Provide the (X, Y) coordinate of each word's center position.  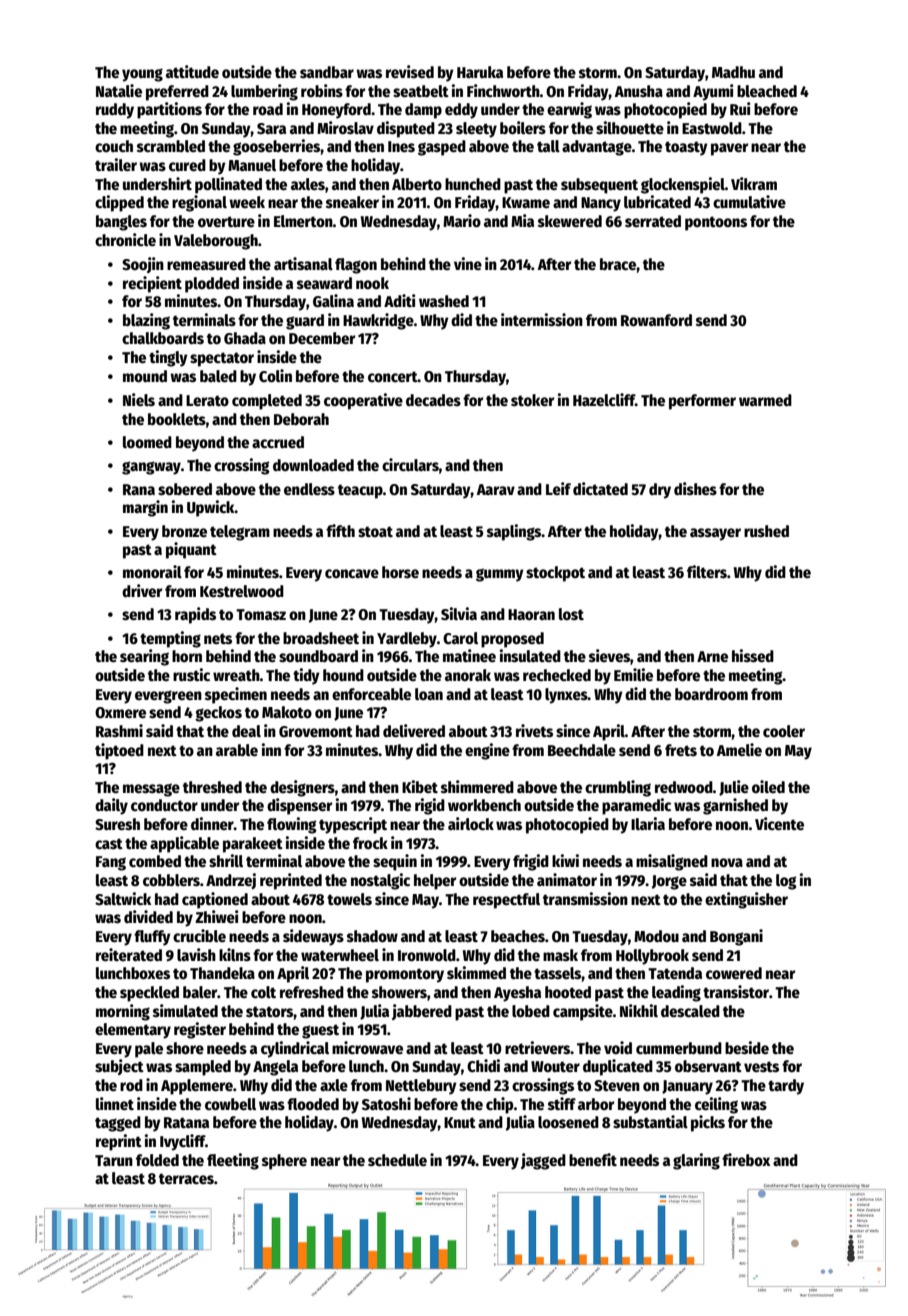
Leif (558, 488)
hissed (753, 656)
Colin (275, 376)
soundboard (318, 656)
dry (660, 491)
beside (747, 1048)
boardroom (711, 694)
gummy (500, 575)
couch (114, 146)
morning (123, 1012)
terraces (186, 1179)
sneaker (352, 202)
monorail (152, 572)
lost (571, 614)
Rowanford (656, 320)
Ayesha (517, 994)
